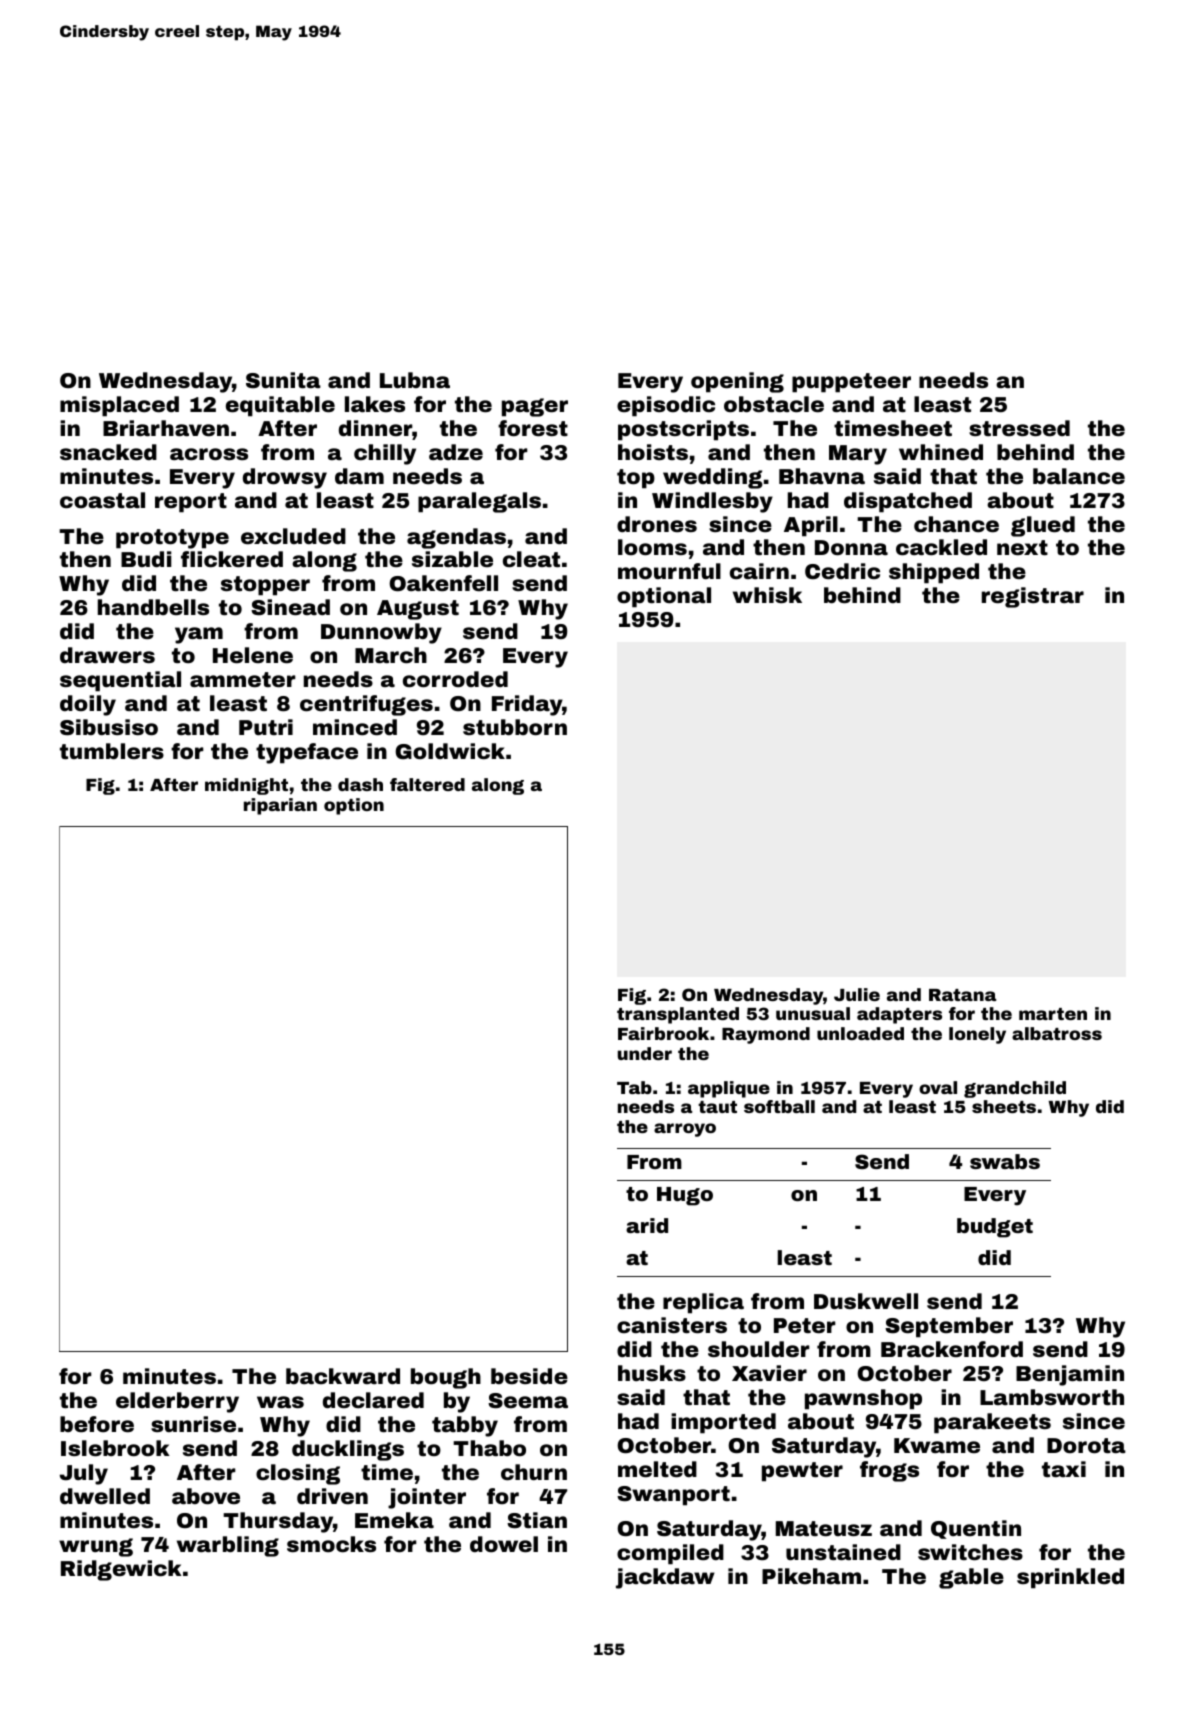  Describe the element at coordinates (712, 502) in the screenshot. I see `Windlesby` at that location.
